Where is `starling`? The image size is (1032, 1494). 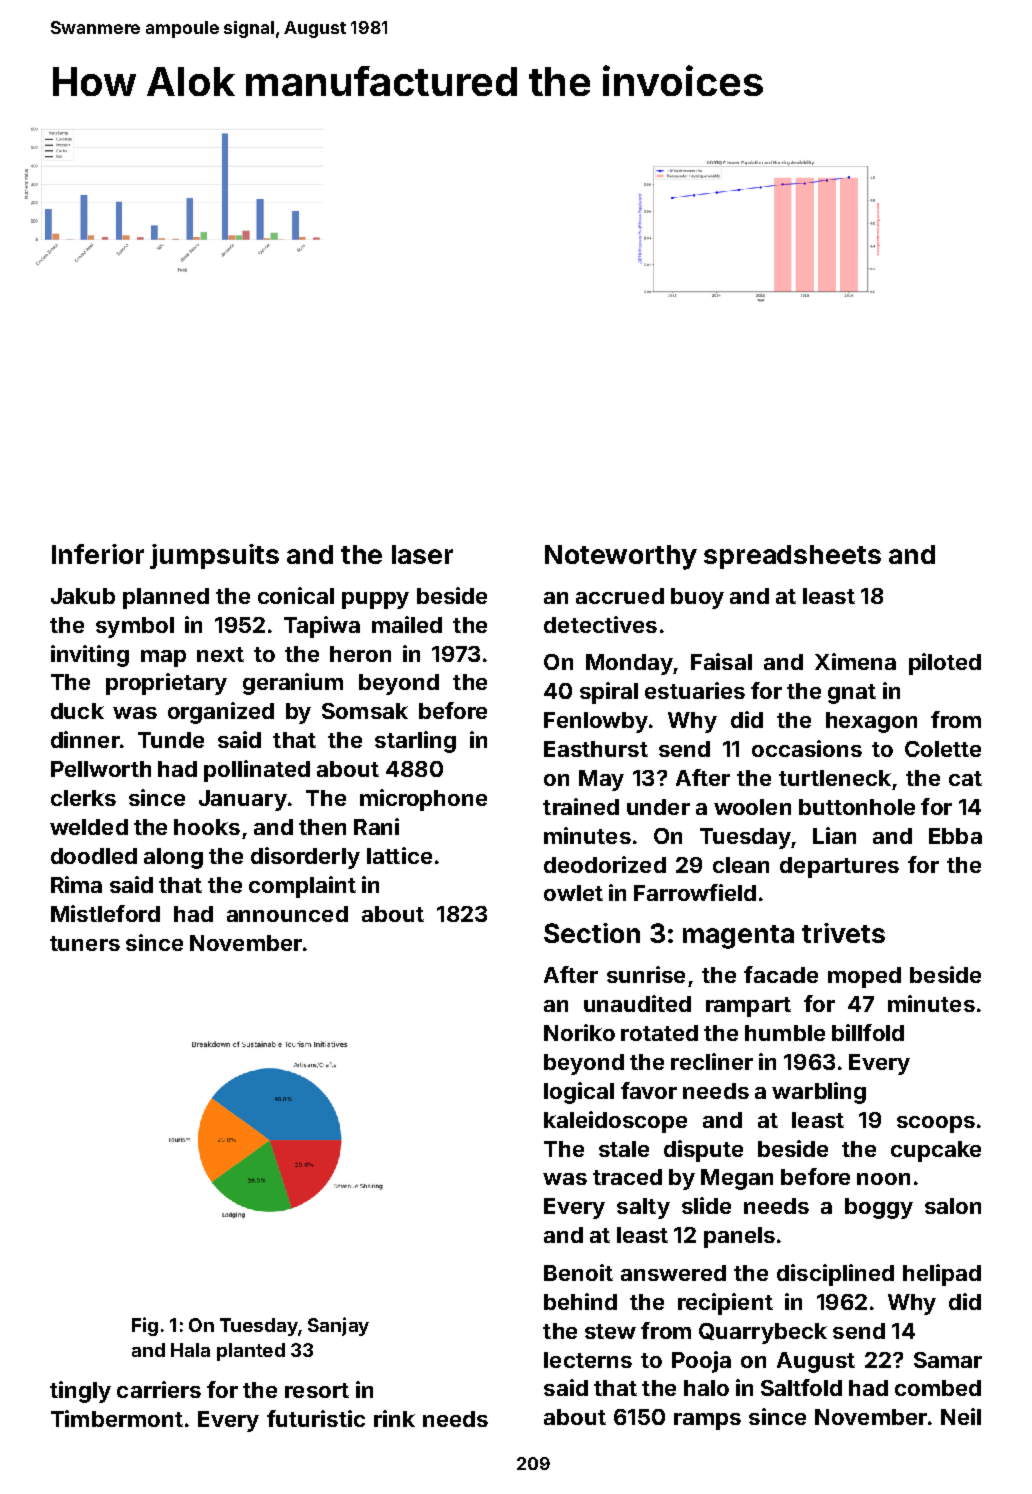
starling is located at coordinates (415, 742).
